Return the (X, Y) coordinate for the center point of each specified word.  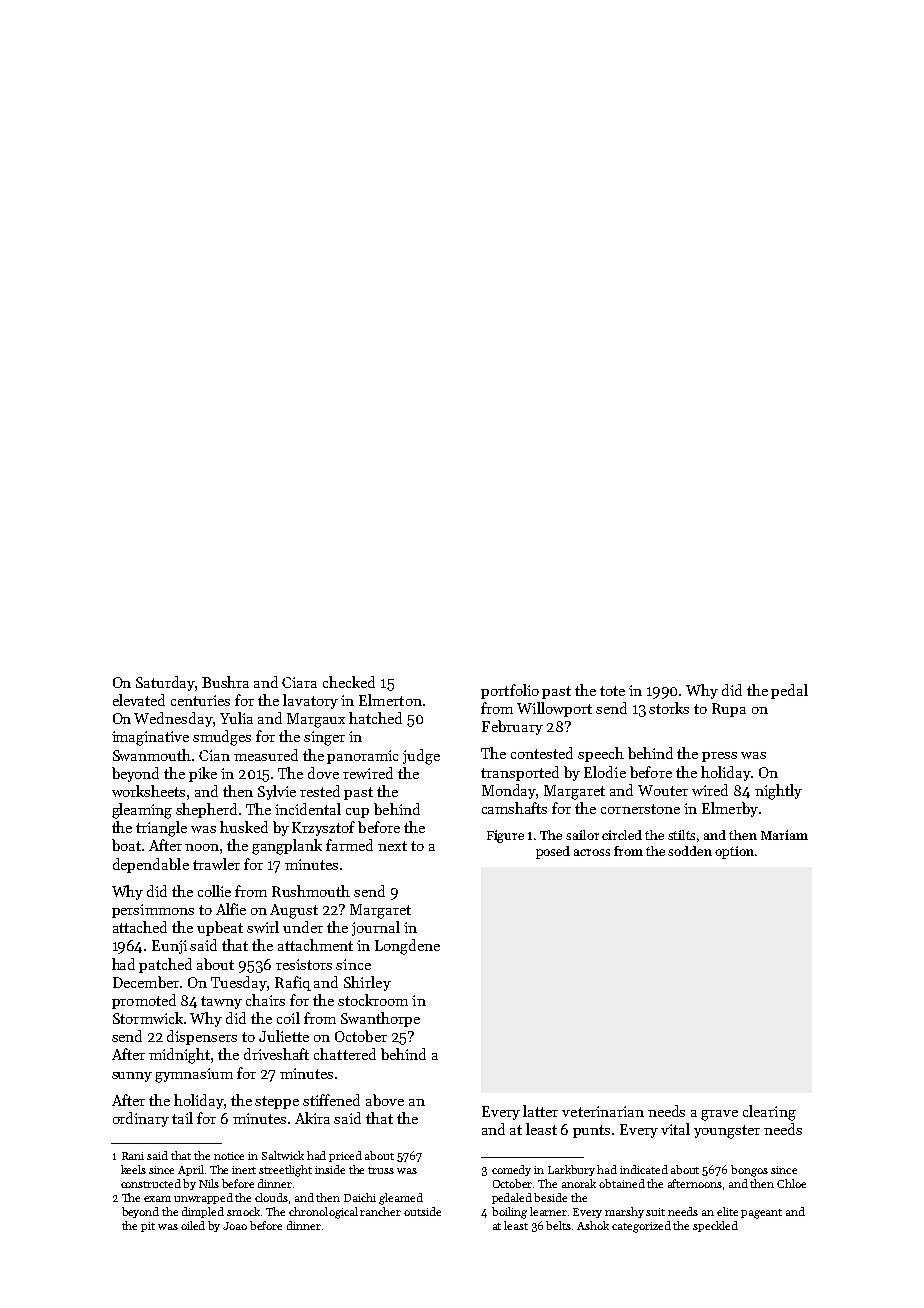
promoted (144, 1001)
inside (330, 1169)
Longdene (407, 947)
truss (381, 1170)
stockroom (373, 1000)
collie (214, 891)
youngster (727, 1132)
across (592, 852)
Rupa (729, 710)
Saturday (166, 683)
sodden (690, 851)
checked (349, 682)
